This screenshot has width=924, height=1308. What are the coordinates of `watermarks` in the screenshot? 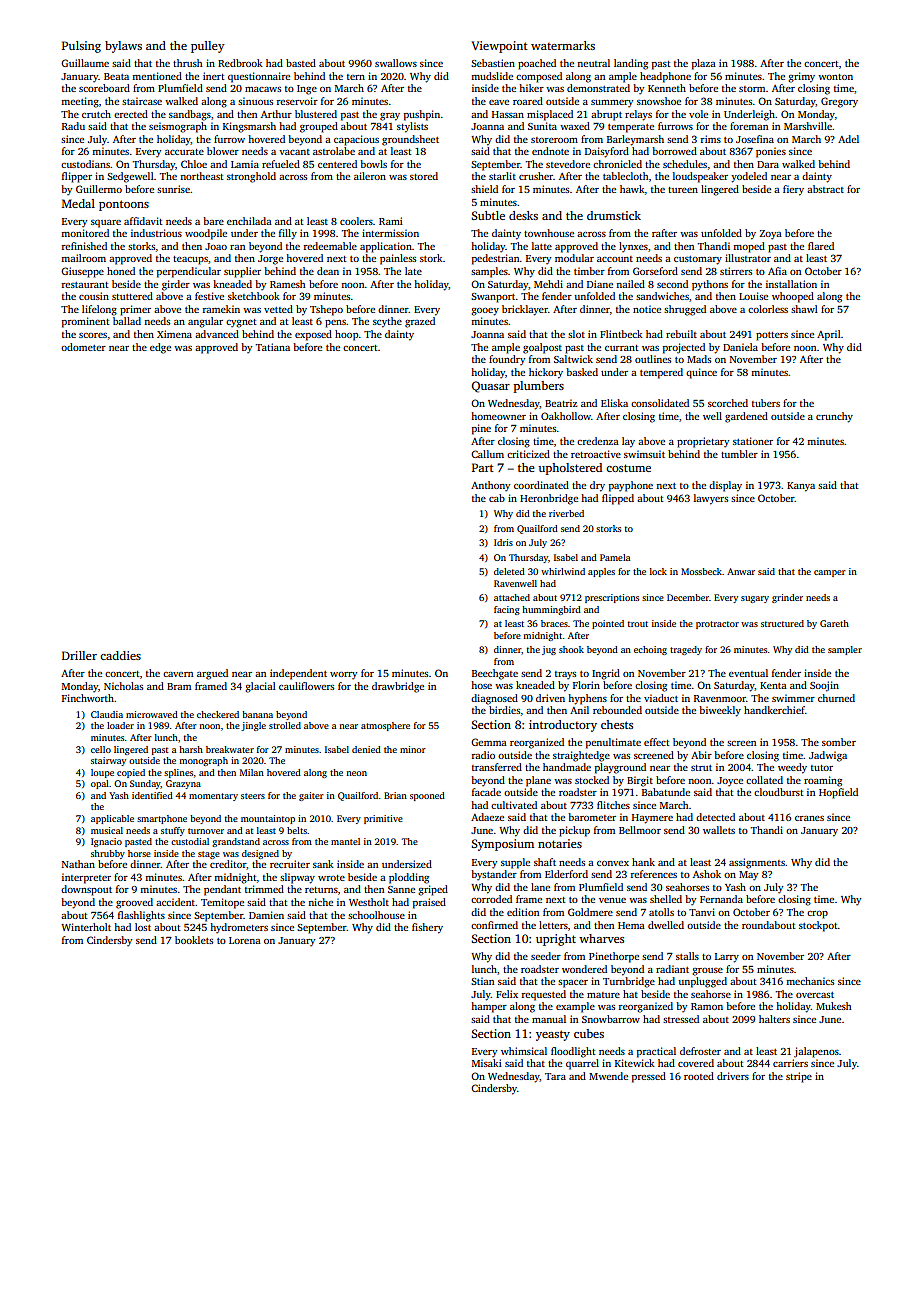 It's located at (563, 45).
